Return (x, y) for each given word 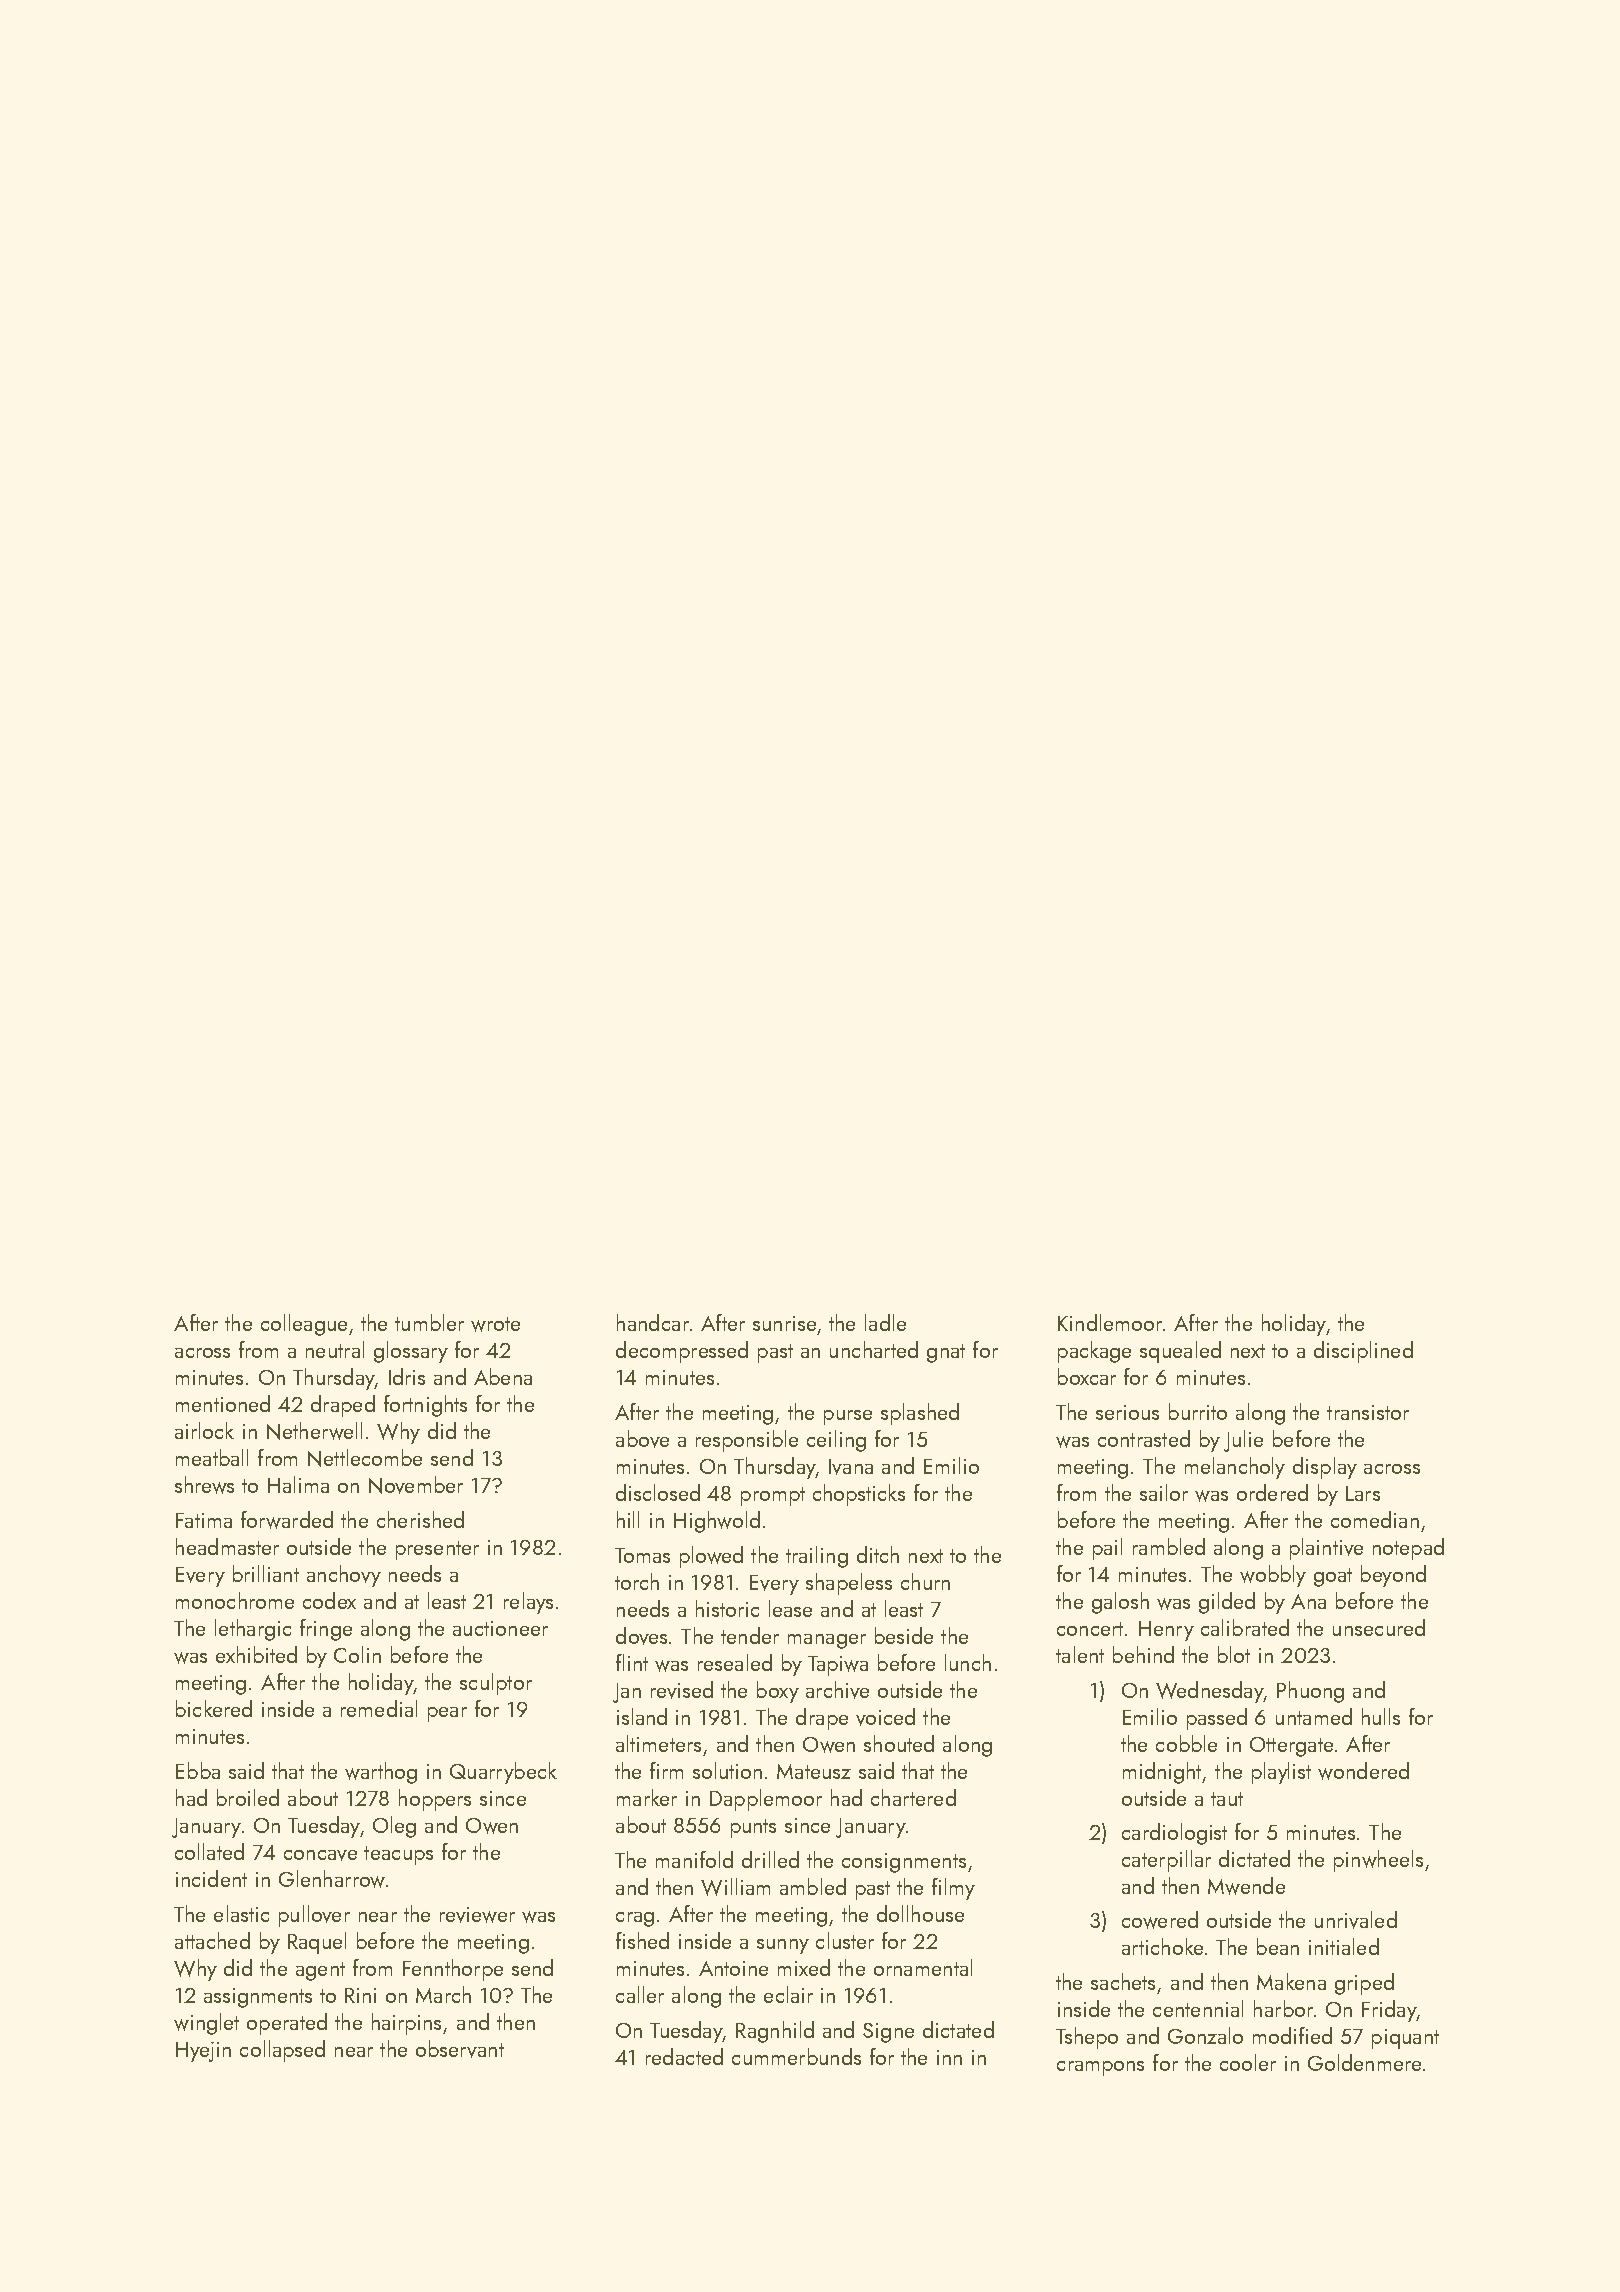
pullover (314, 1916)
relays (528, 1603)
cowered (1160, 1920)
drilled (770, 1859)
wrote (495, 1324)
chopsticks (859, 1495)
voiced (885, 1717)
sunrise (784, 1323)
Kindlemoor (1110, 1322)
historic (727, 1608)
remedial (379, 1708)
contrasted (1144, 1438)
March (443, 1994)
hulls (1381, 1716)
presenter (437, 1550)
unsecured (1379, 1627)
